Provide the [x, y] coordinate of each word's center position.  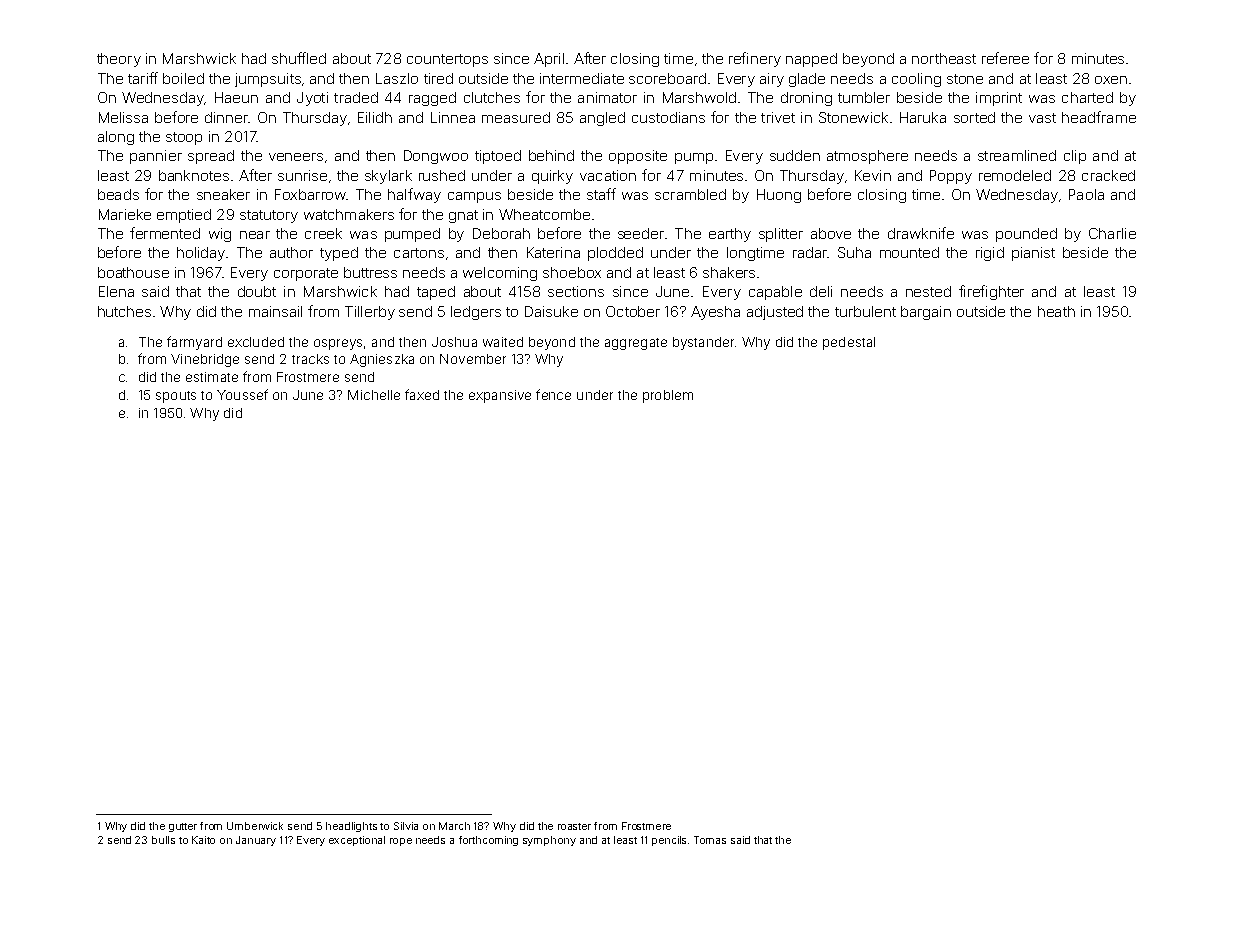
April [549, 60]
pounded [1026, 235]
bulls [163, 840]
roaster [574, 826]
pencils [669, 841]
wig [220, 235]
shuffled [299, 58]
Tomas [710, 840]
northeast [944, 58]
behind [551, 155]
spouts [176, 397]
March [454, 826]
